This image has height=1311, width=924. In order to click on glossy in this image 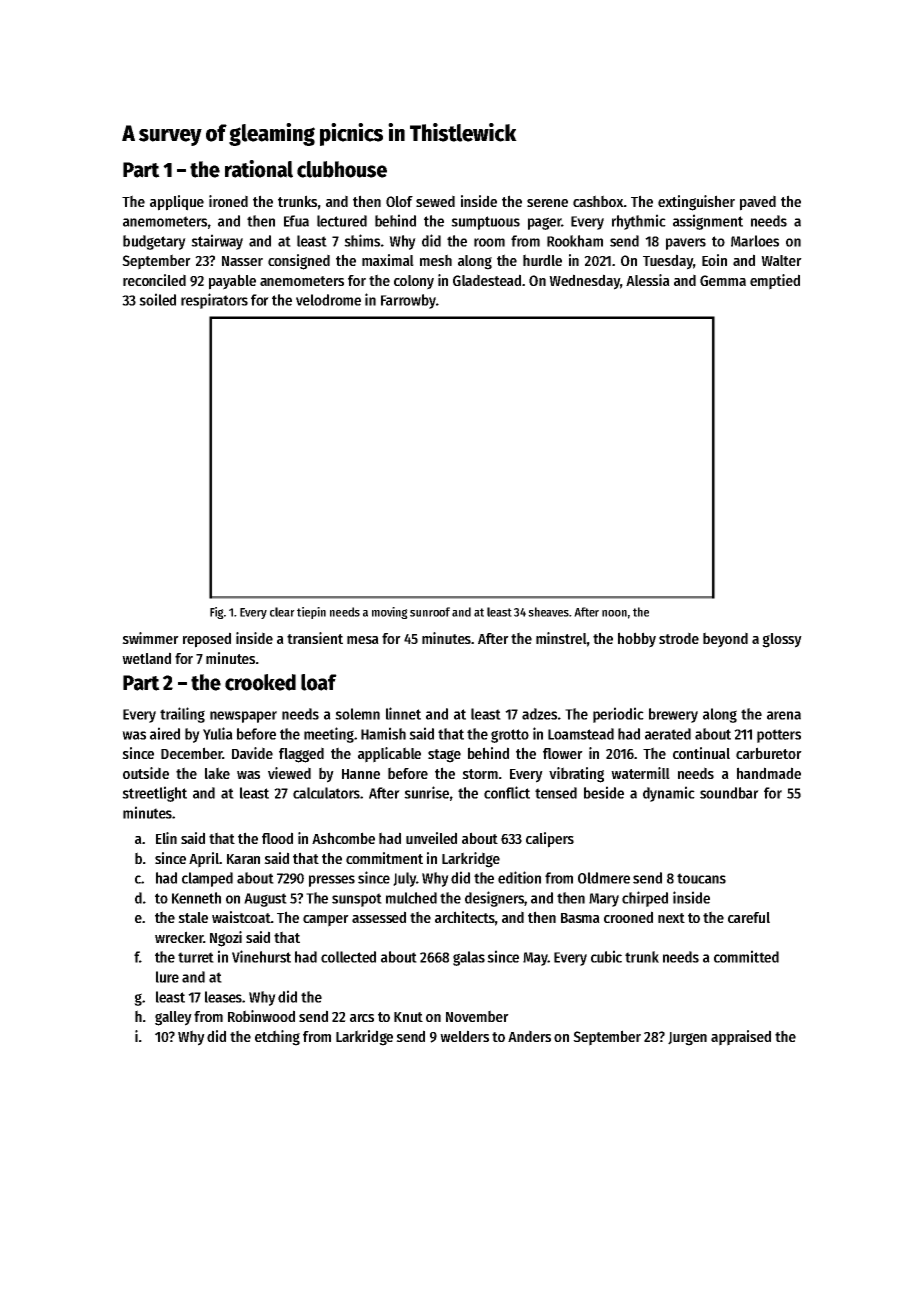, I will do `click(782, 640)`.
